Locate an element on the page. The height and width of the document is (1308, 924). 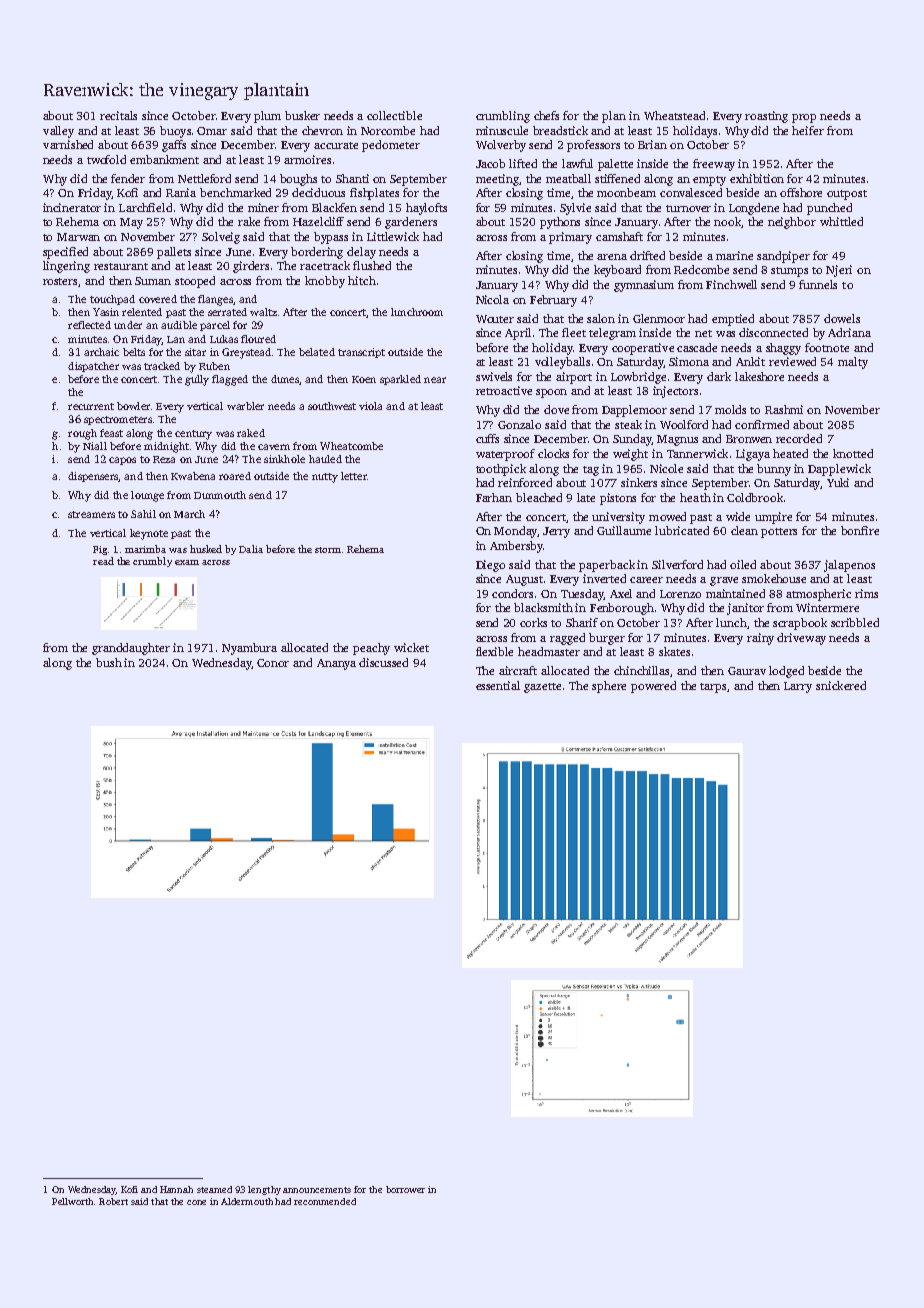
knotted is located at coordinates (853, 453).
